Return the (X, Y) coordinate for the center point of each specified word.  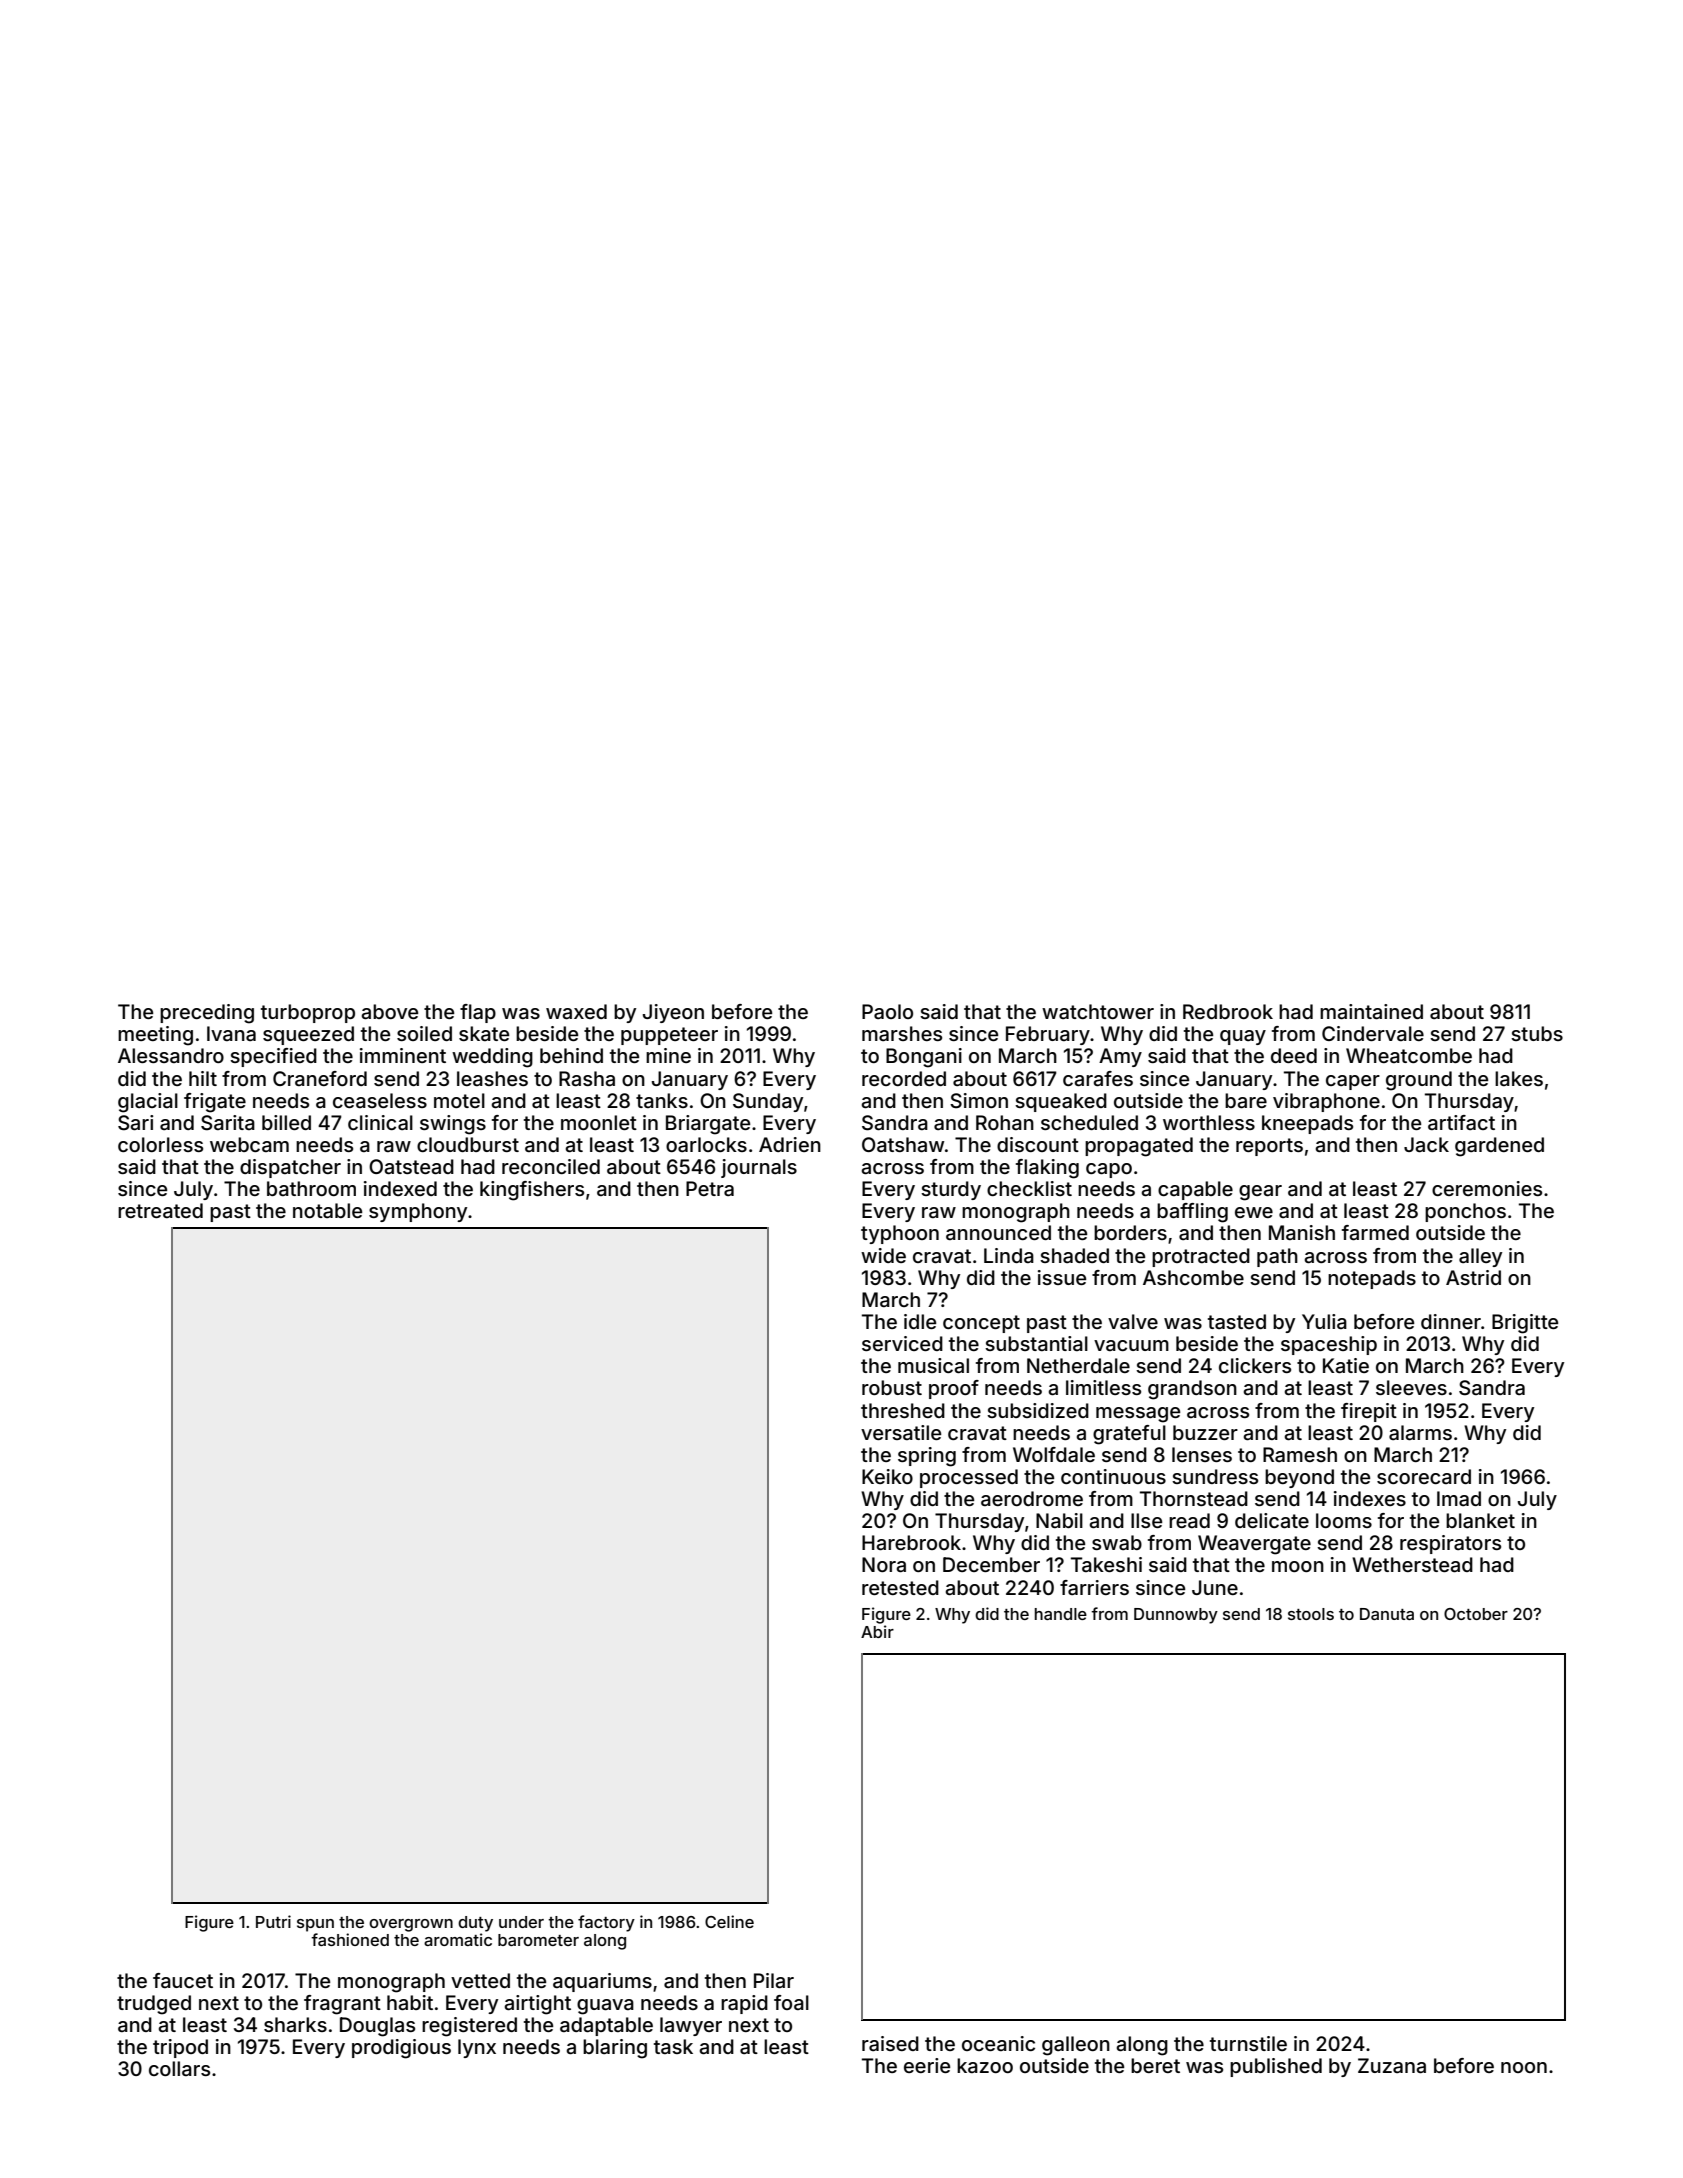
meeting (155, 1036)
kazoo (985, 2065)
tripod (180, 2048)
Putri (273, 1921)
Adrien (790, 1144)
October (1476, 1614)
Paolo (887, 1011)
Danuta (1387, 1614)
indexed (400, 1188)
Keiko (887, 1476)
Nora (884, 1565)
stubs (1537, 1033)
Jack (1426, 1145)
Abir (877, 1631)
